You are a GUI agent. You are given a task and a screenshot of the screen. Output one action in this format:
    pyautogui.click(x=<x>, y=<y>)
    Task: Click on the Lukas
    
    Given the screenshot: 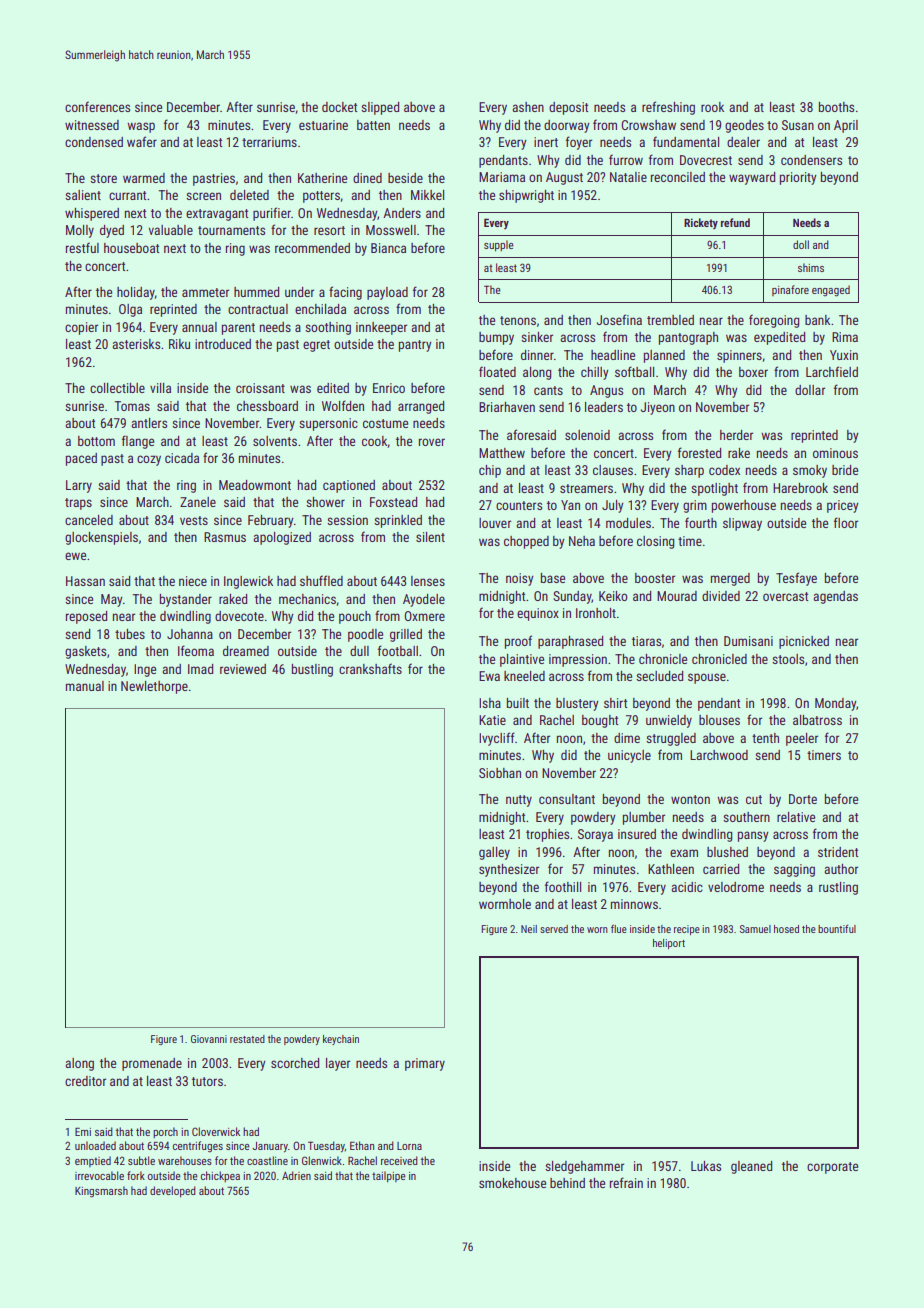 What is the action you would take?
    pyautogui.click(x=706, y=1166)
